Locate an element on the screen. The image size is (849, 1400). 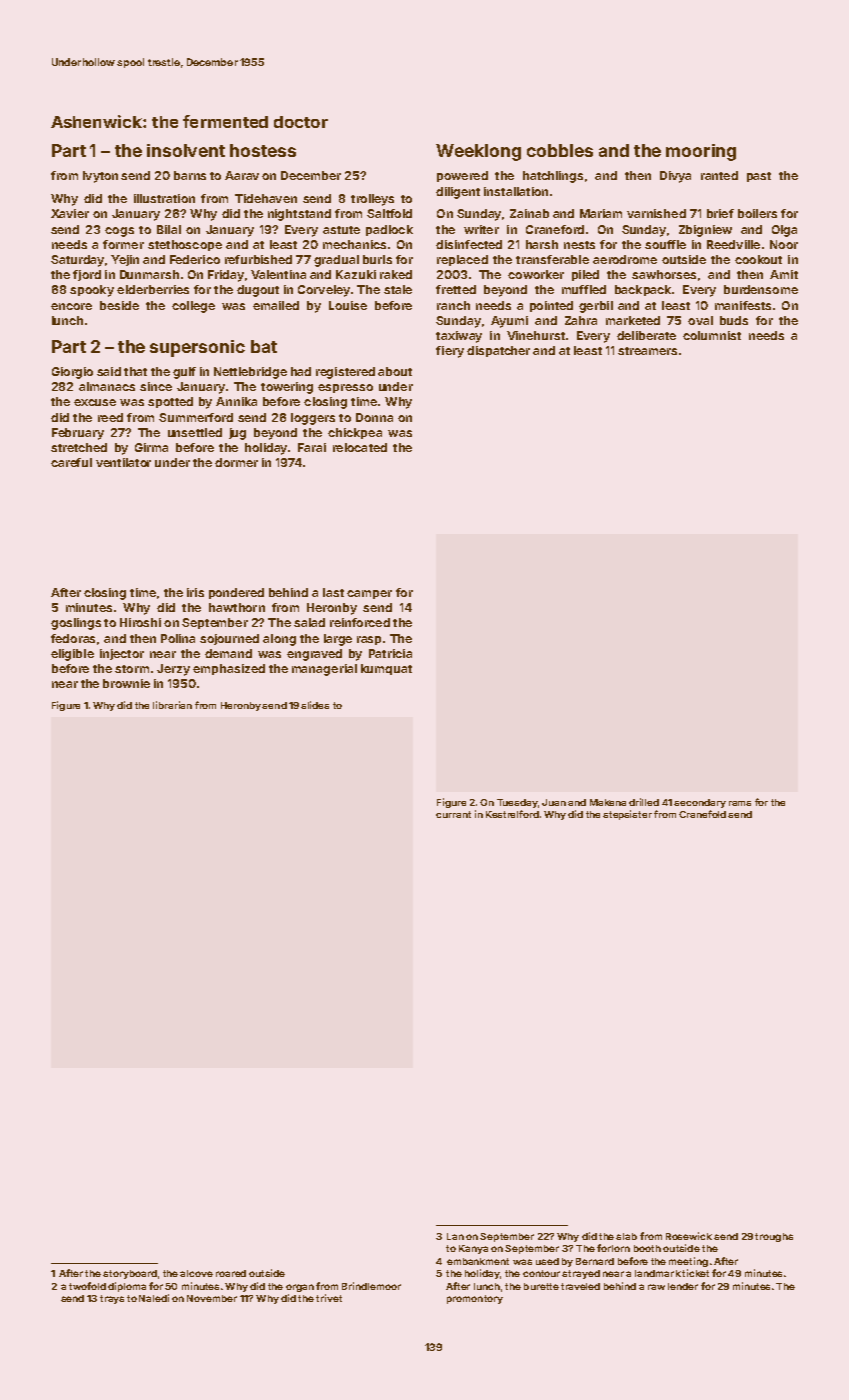
Weeklong is located at coordinates (478, 152).
